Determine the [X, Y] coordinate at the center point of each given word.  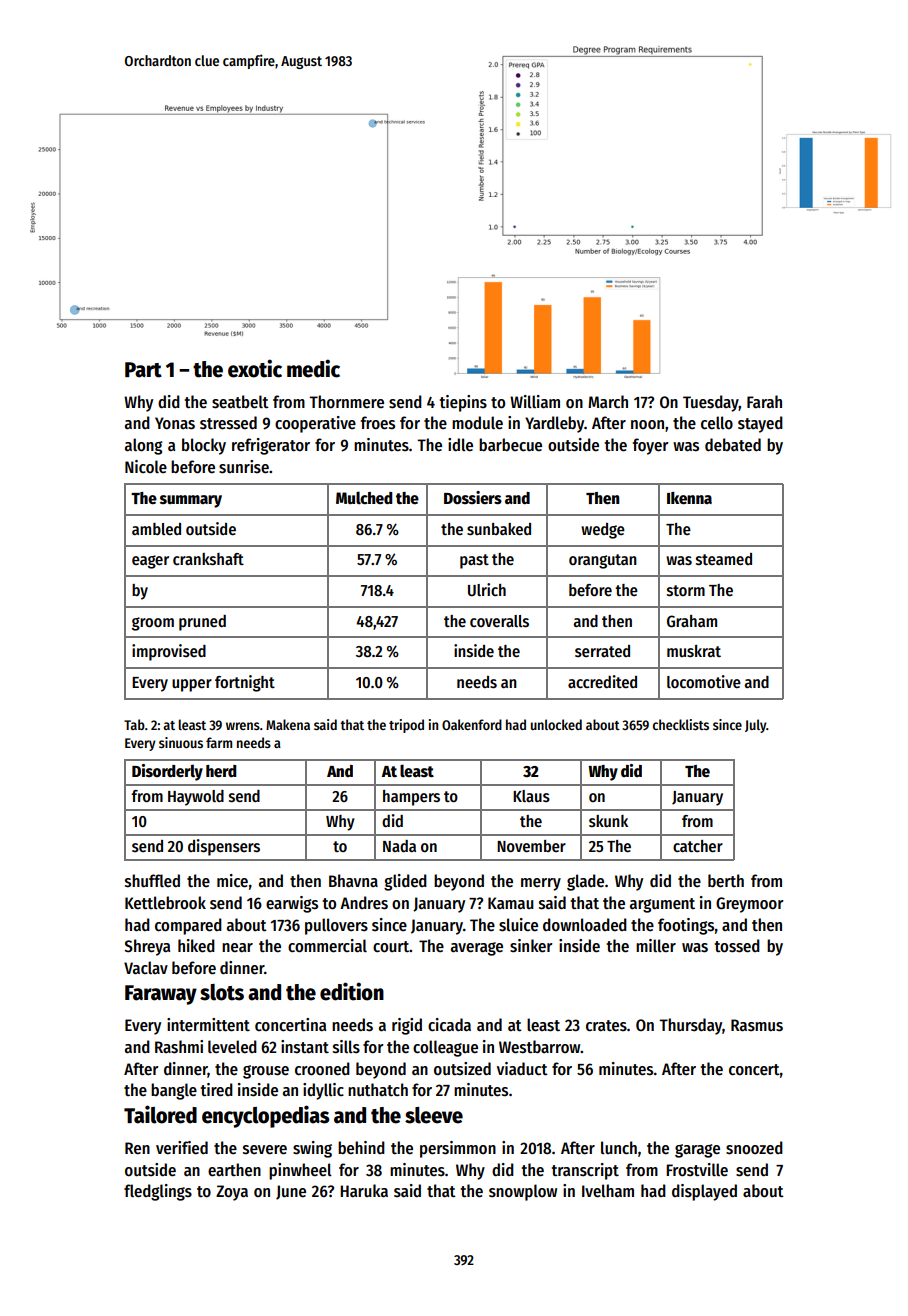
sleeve [434, 1115]
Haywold [196, 798]
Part [143, 370]
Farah [764, 402]
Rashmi [179, 1047]
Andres [364, 903]
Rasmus [757, 1025]
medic [313, 368]
